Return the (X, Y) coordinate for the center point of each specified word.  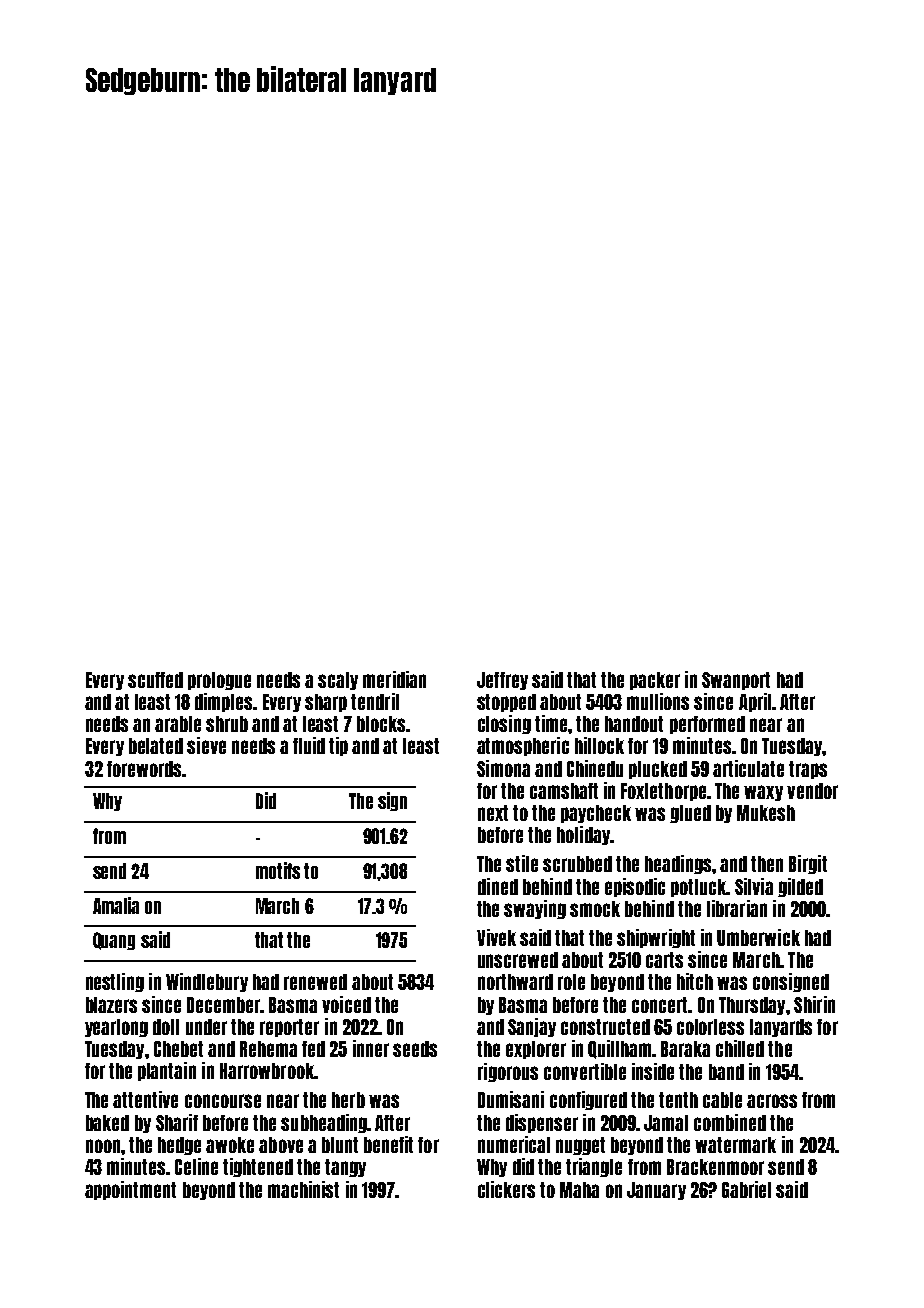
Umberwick (758, 937)
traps (808, 770)
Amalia (116, 905)
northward (515, 982)
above (281, 1145)
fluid (309, 745)
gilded (800, 887)
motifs (278, 870)
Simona (503, 768)
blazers (111, 1005)
